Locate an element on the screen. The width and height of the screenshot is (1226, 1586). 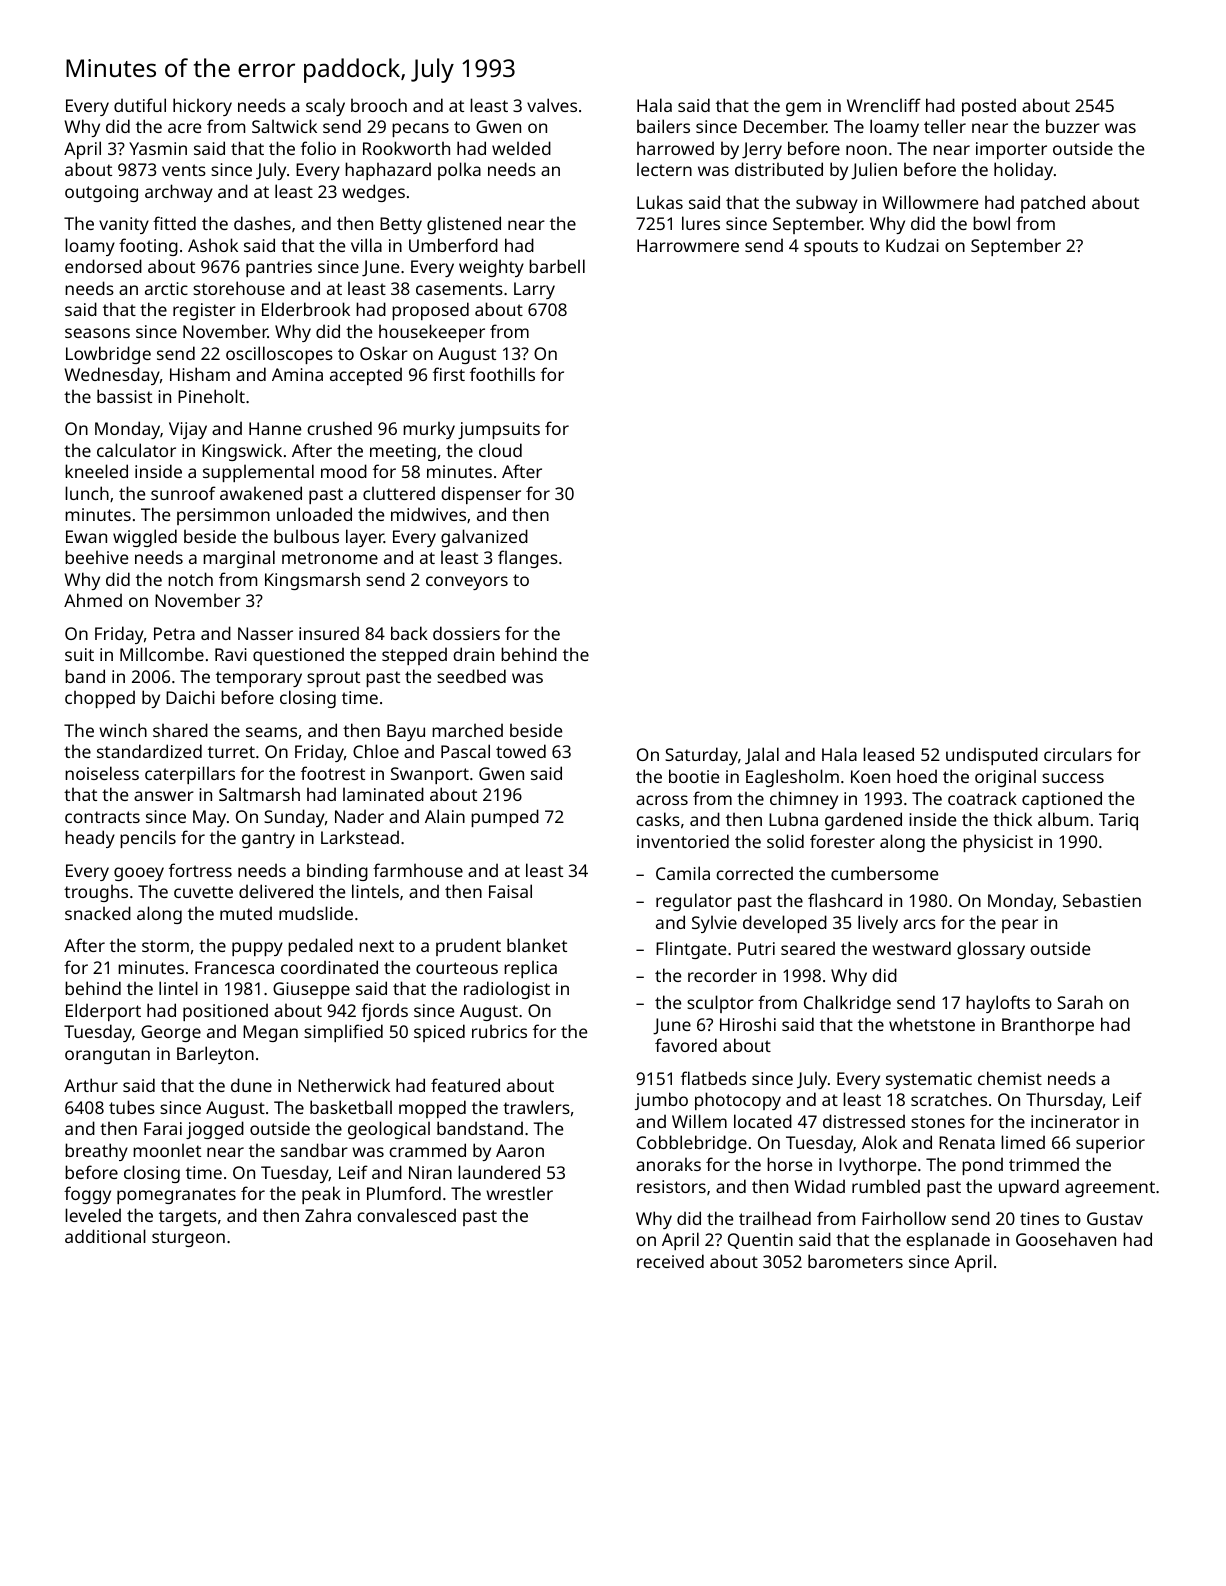
Sarah is located at coordinates (1080, 1002).
